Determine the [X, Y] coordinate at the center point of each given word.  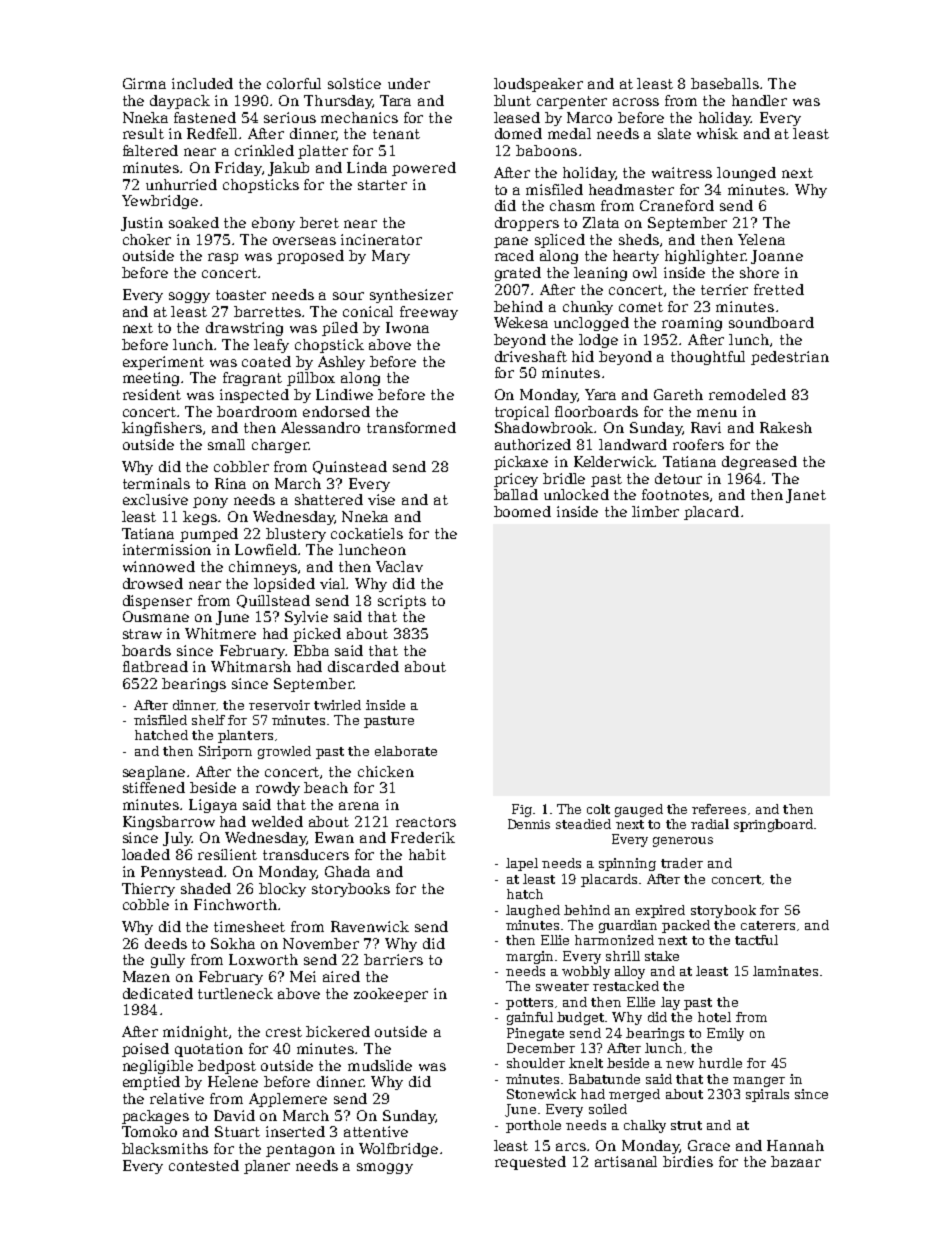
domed [518, 133]
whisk [717, 133]
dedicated [158, 993]
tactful [756, 940]
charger [280, 446]
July [177, 839]
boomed [522, 511]
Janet [806, 496]
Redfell [212, 133]
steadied [583, 824]
